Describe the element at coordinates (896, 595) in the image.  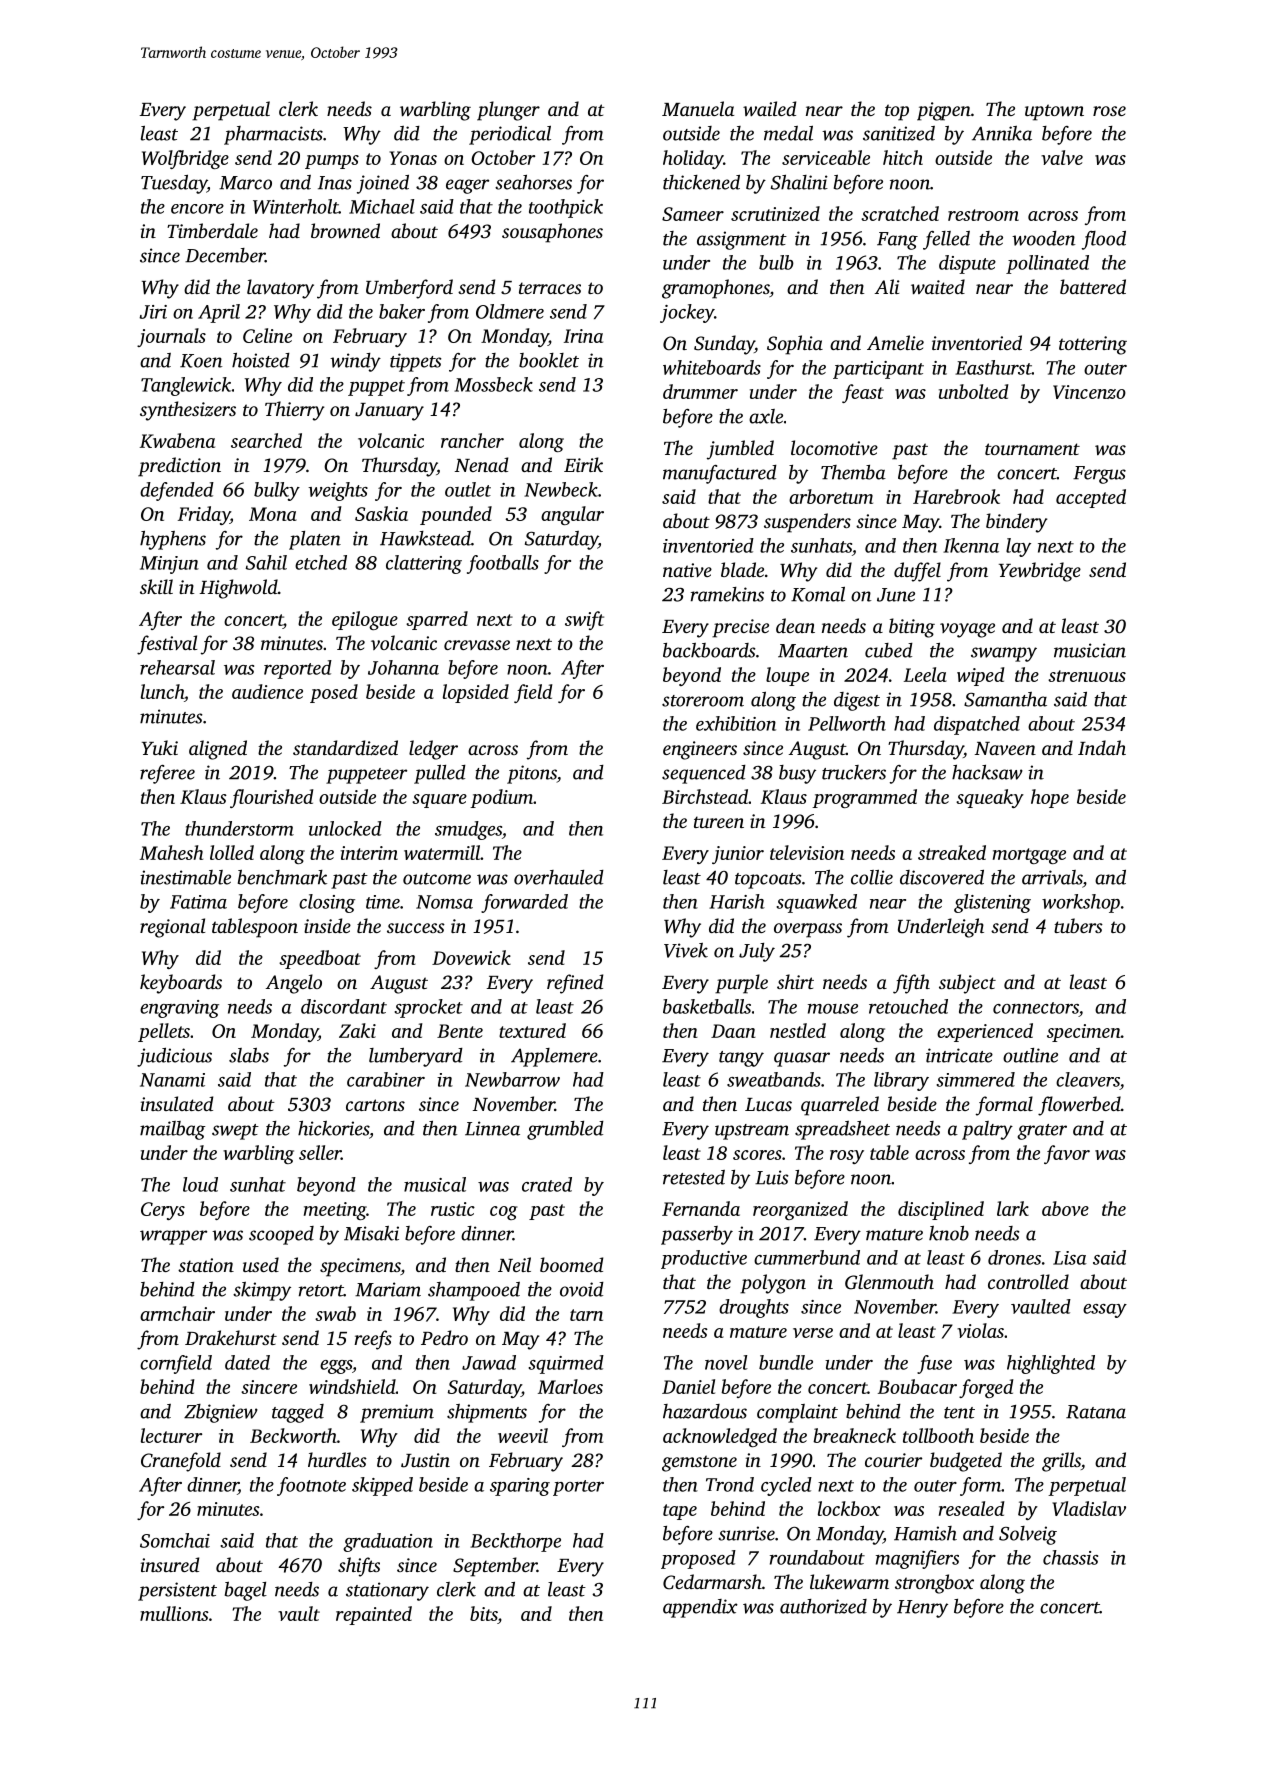
I see `June` at that location.
